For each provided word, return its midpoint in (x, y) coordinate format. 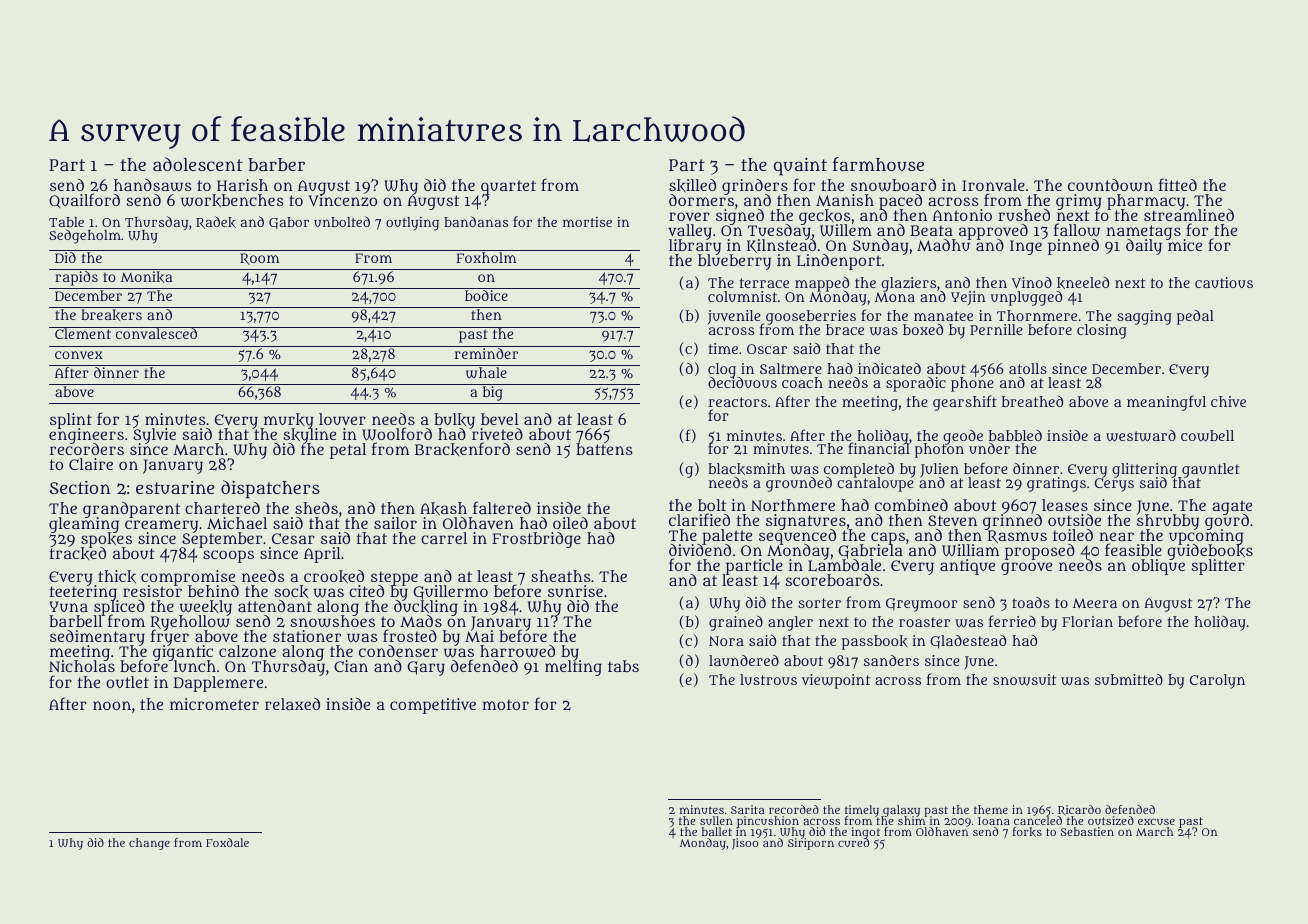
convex (79, 355)
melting (573, 668)
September (221, 540)
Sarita (748, 809)
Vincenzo (342, 201)
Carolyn (1217, 681)
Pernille (996, 329)
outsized (1111, 820)
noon (112, 705)
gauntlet (1210, 470)
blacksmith (746, 469)
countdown (1110, 185)
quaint (800, 166)
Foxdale (227, 842)
